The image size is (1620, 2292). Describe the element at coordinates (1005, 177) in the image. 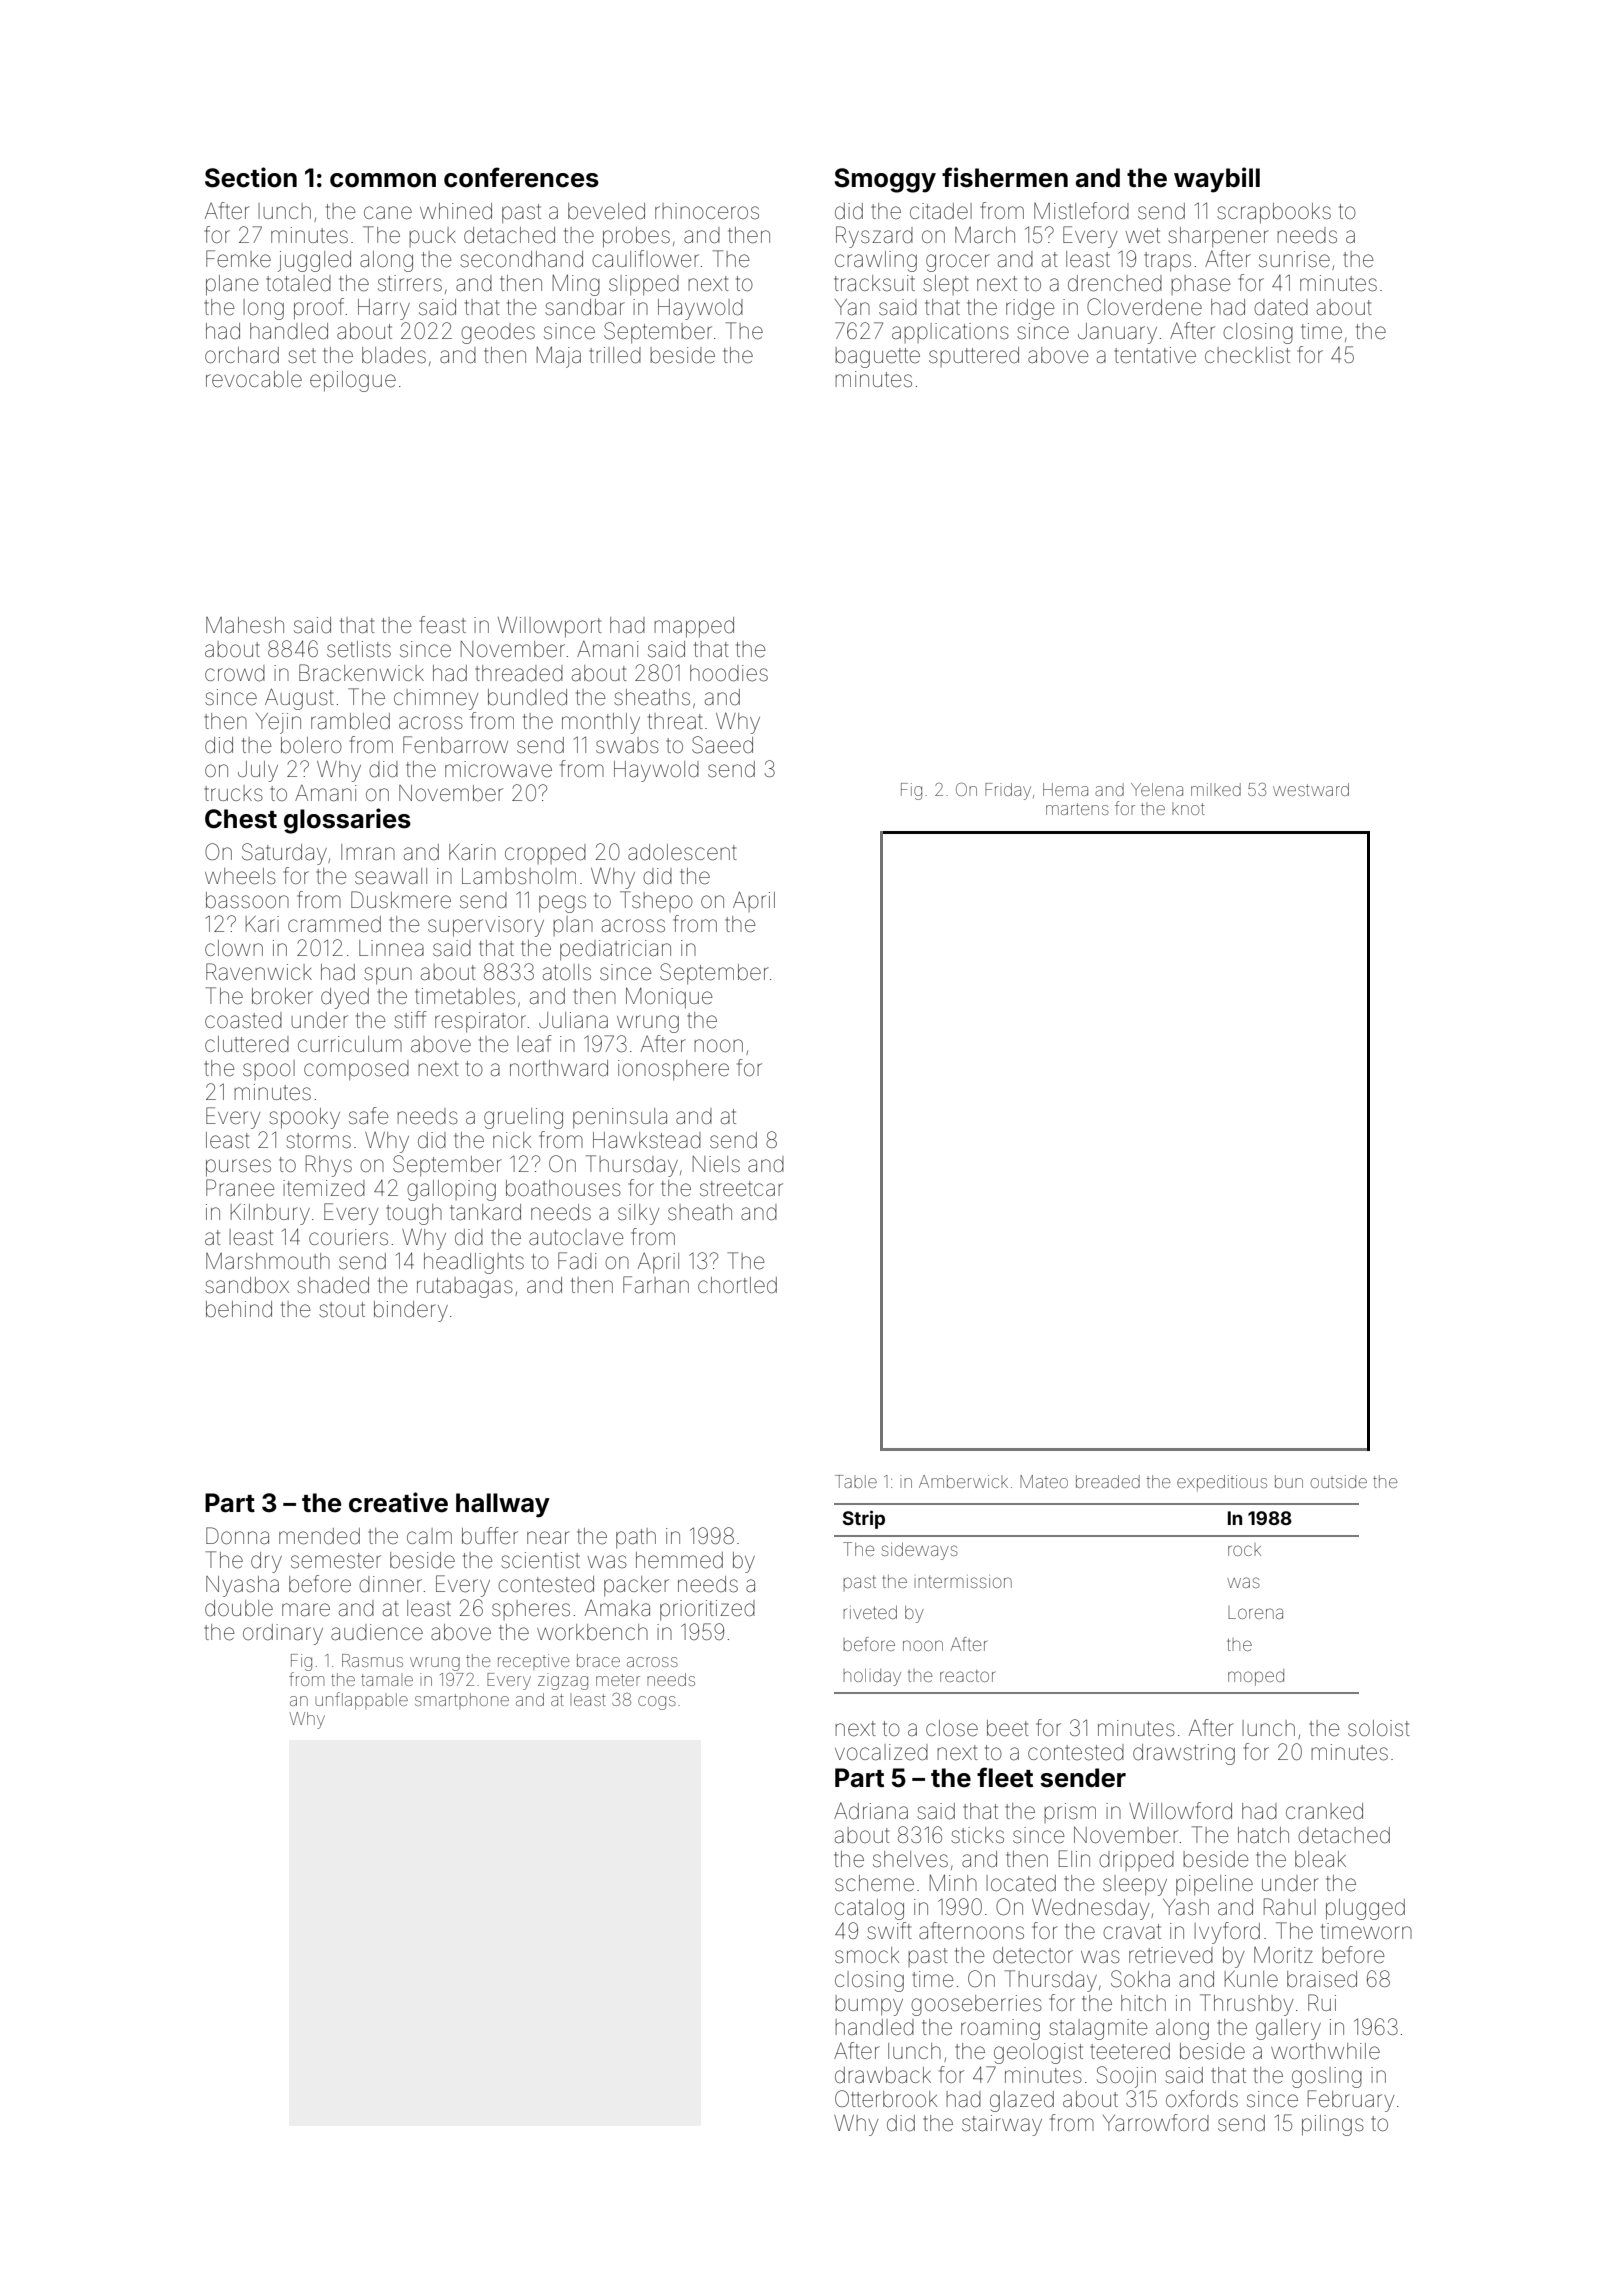

I see `fishermen` at that location.
